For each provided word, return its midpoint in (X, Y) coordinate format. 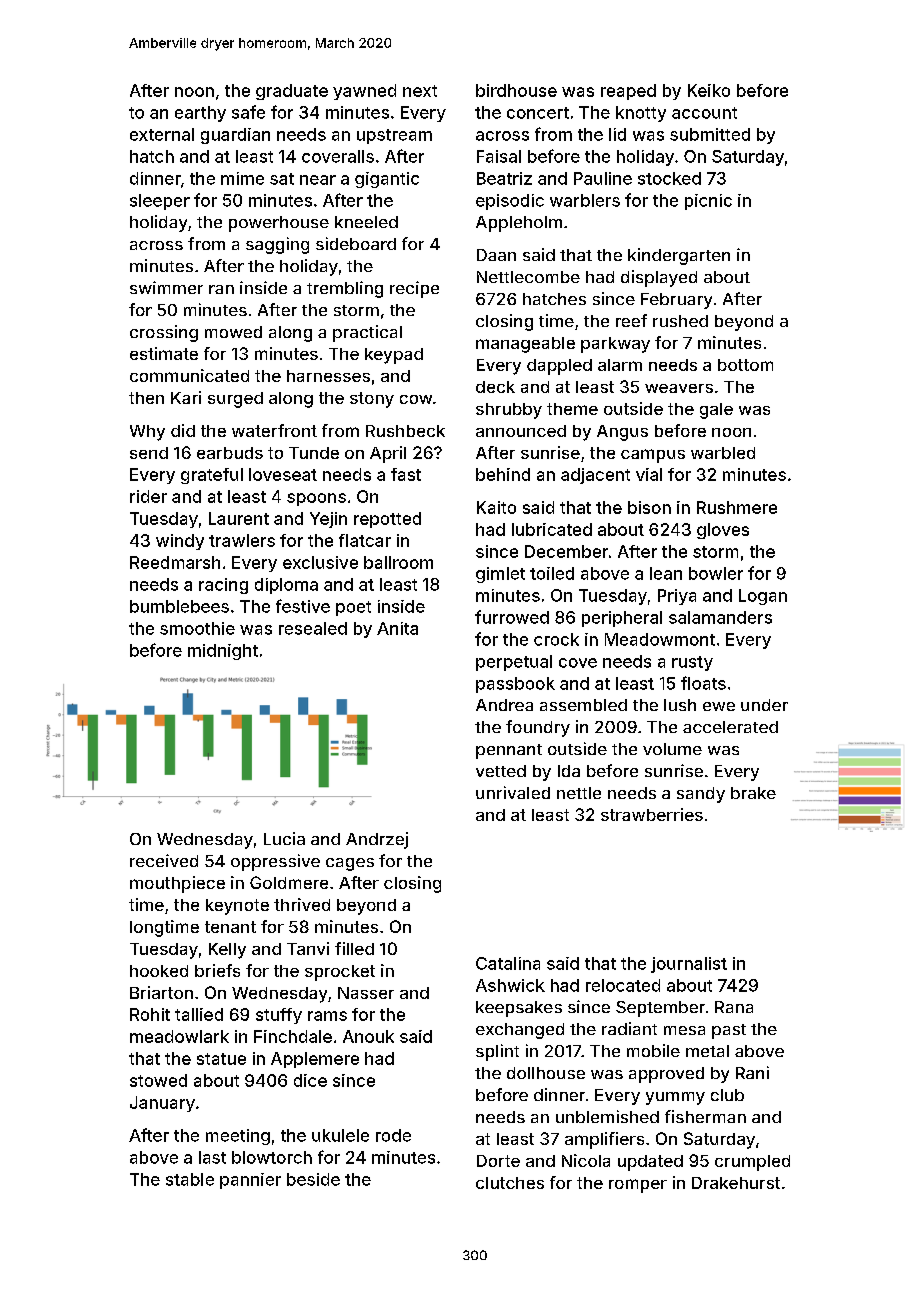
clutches (510, 1183)
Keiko (709, 90)
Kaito (496, 507)
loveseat (283, 474)
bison (649, 507)
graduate (292, 92)
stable (190, 1179)
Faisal (499, 156)
